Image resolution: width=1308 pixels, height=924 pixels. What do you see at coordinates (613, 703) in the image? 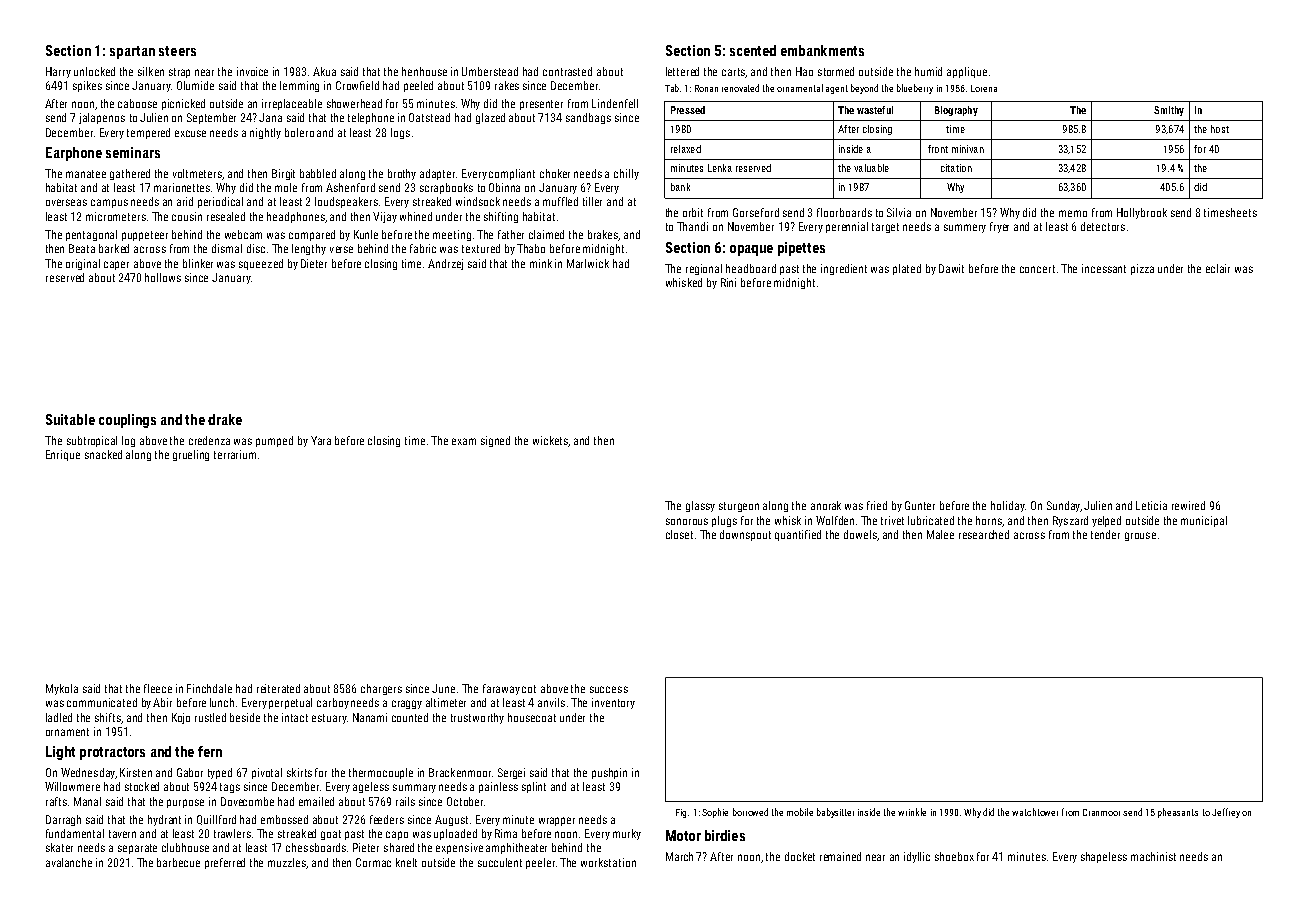
I see `inventory` at bounding box center [613, 703].
